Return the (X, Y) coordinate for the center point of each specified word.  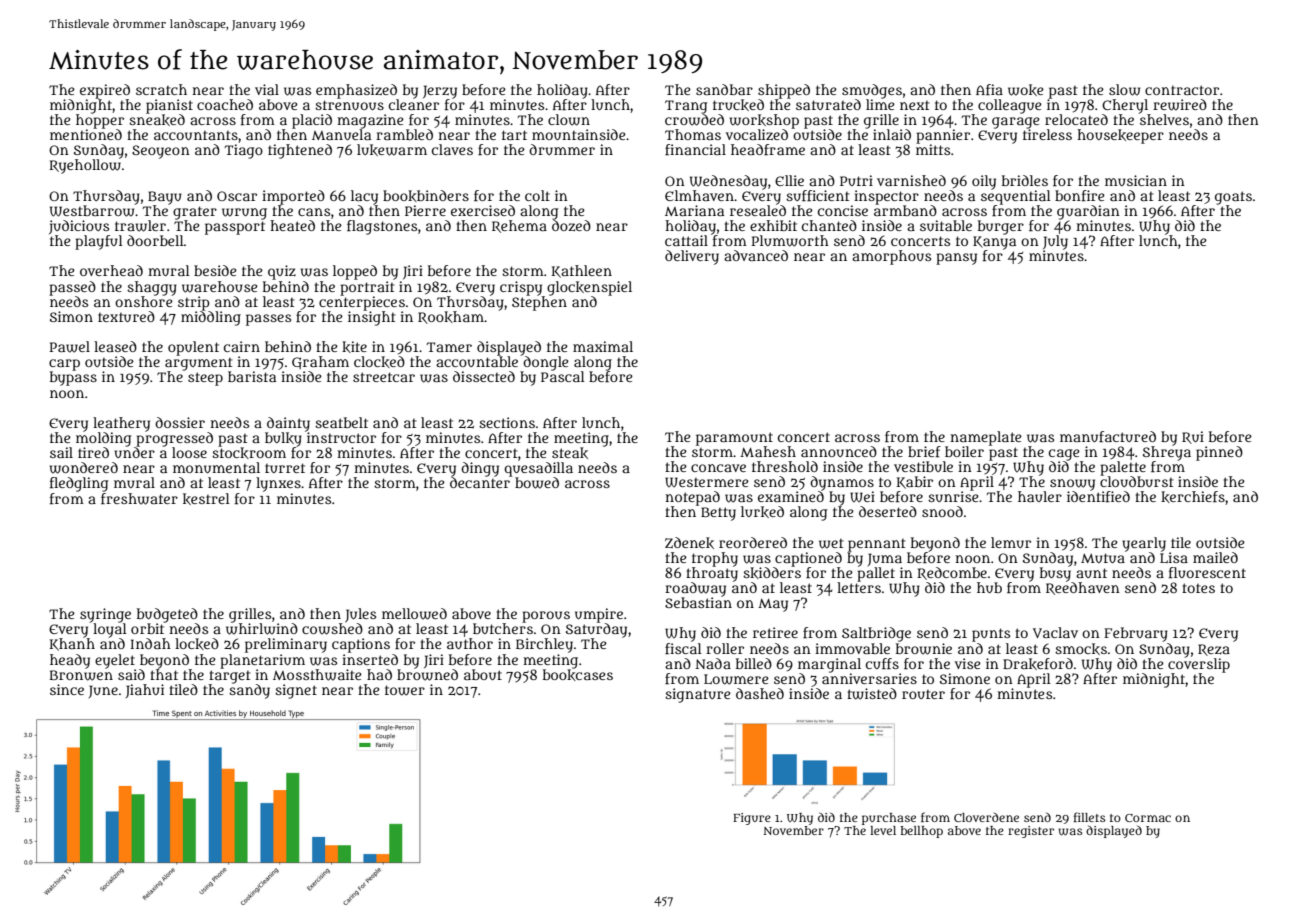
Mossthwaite (317, 675)
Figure (752, 819)
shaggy (152, 288)
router (923, 694)
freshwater (139, 499)
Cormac (1148, 818)
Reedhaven (1083, 588)
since (67, 689)
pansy (956, 259)
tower (405, 690)
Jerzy (440, 91)
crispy (521, 288)
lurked (762, 512)
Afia (989, 89)
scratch (161, 89)
